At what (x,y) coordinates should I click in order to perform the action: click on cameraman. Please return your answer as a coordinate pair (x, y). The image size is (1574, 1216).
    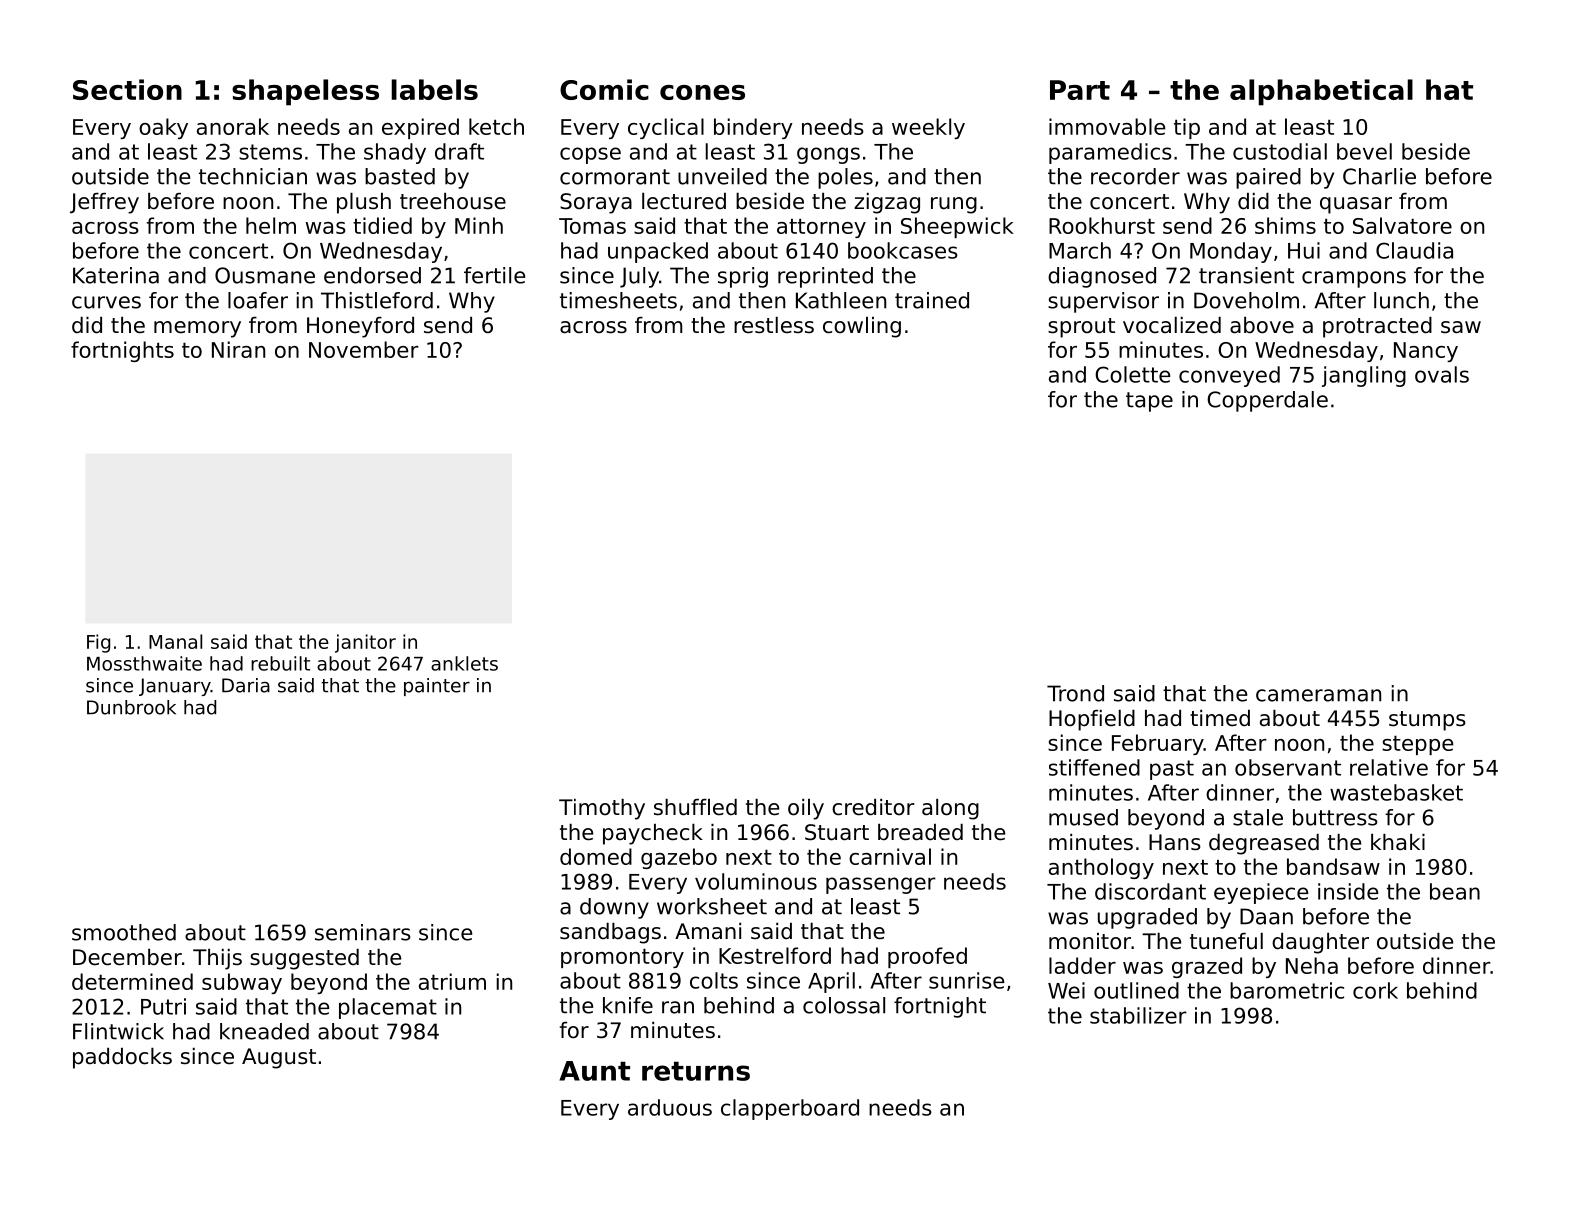
    Looking at the image, I should click on (1318, 695).
